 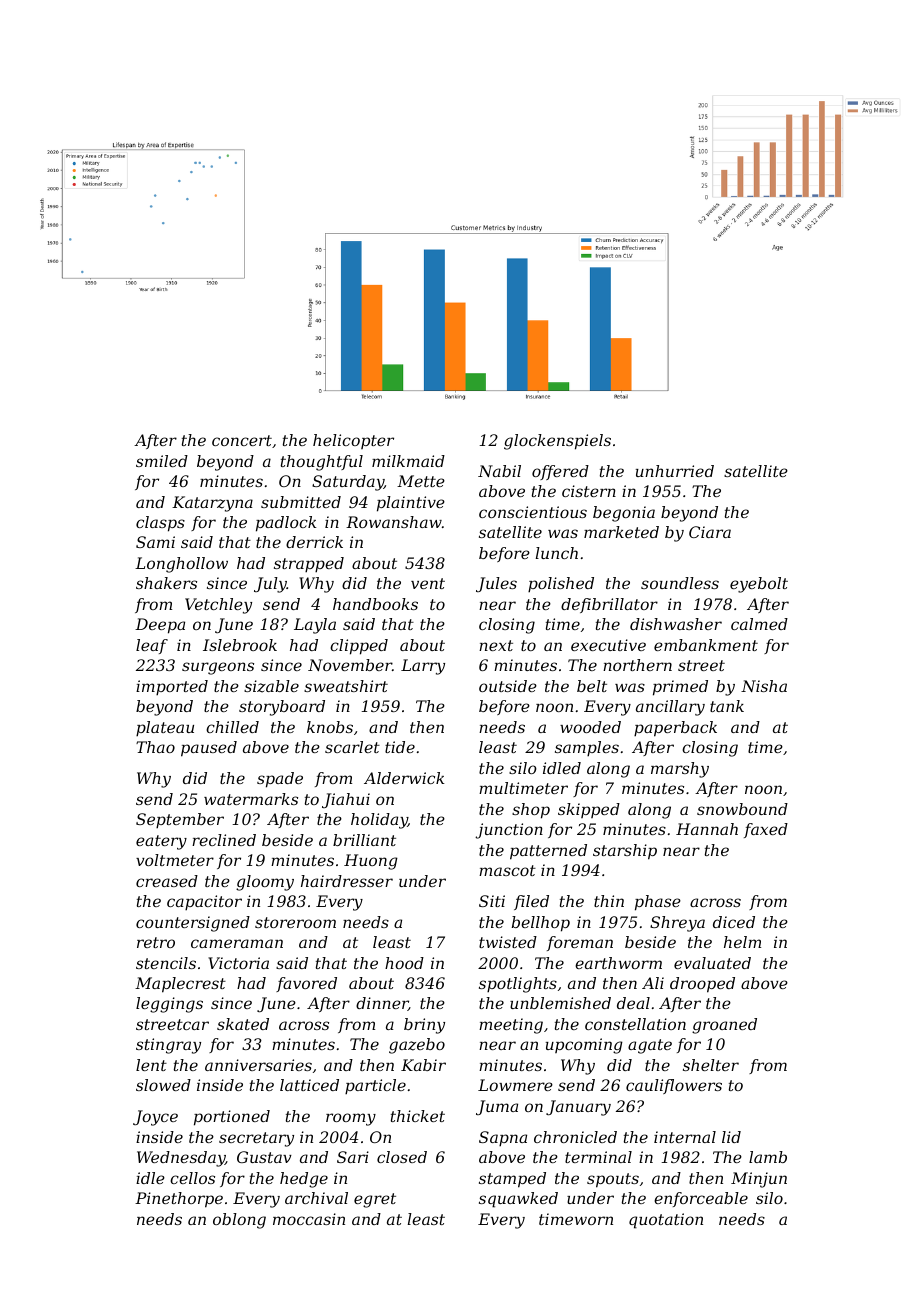 I want to click on marshy, so click(x=680, y=770).
